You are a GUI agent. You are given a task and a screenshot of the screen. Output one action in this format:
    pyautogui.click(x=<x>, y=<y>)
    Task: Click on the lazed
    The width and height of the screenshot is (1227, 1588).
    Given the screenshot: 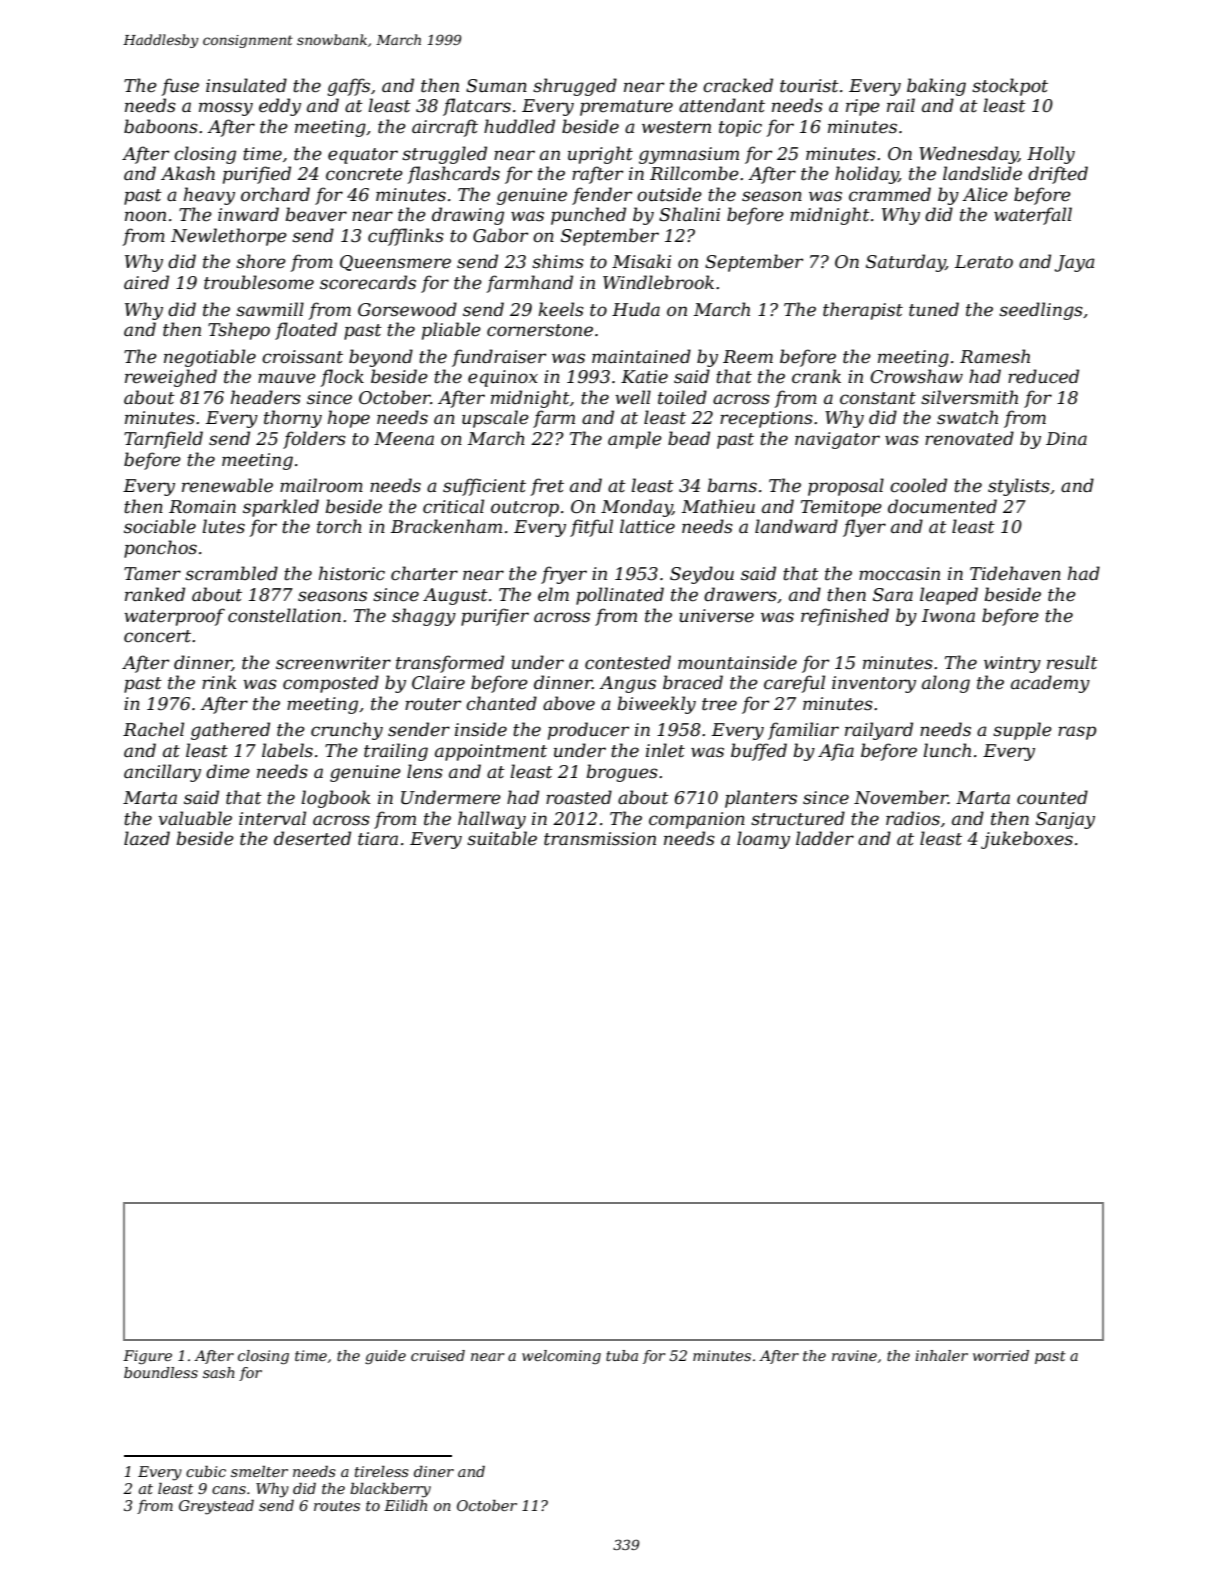 What is the action you would take?
    pyautogui.click(x=147, y=838)
